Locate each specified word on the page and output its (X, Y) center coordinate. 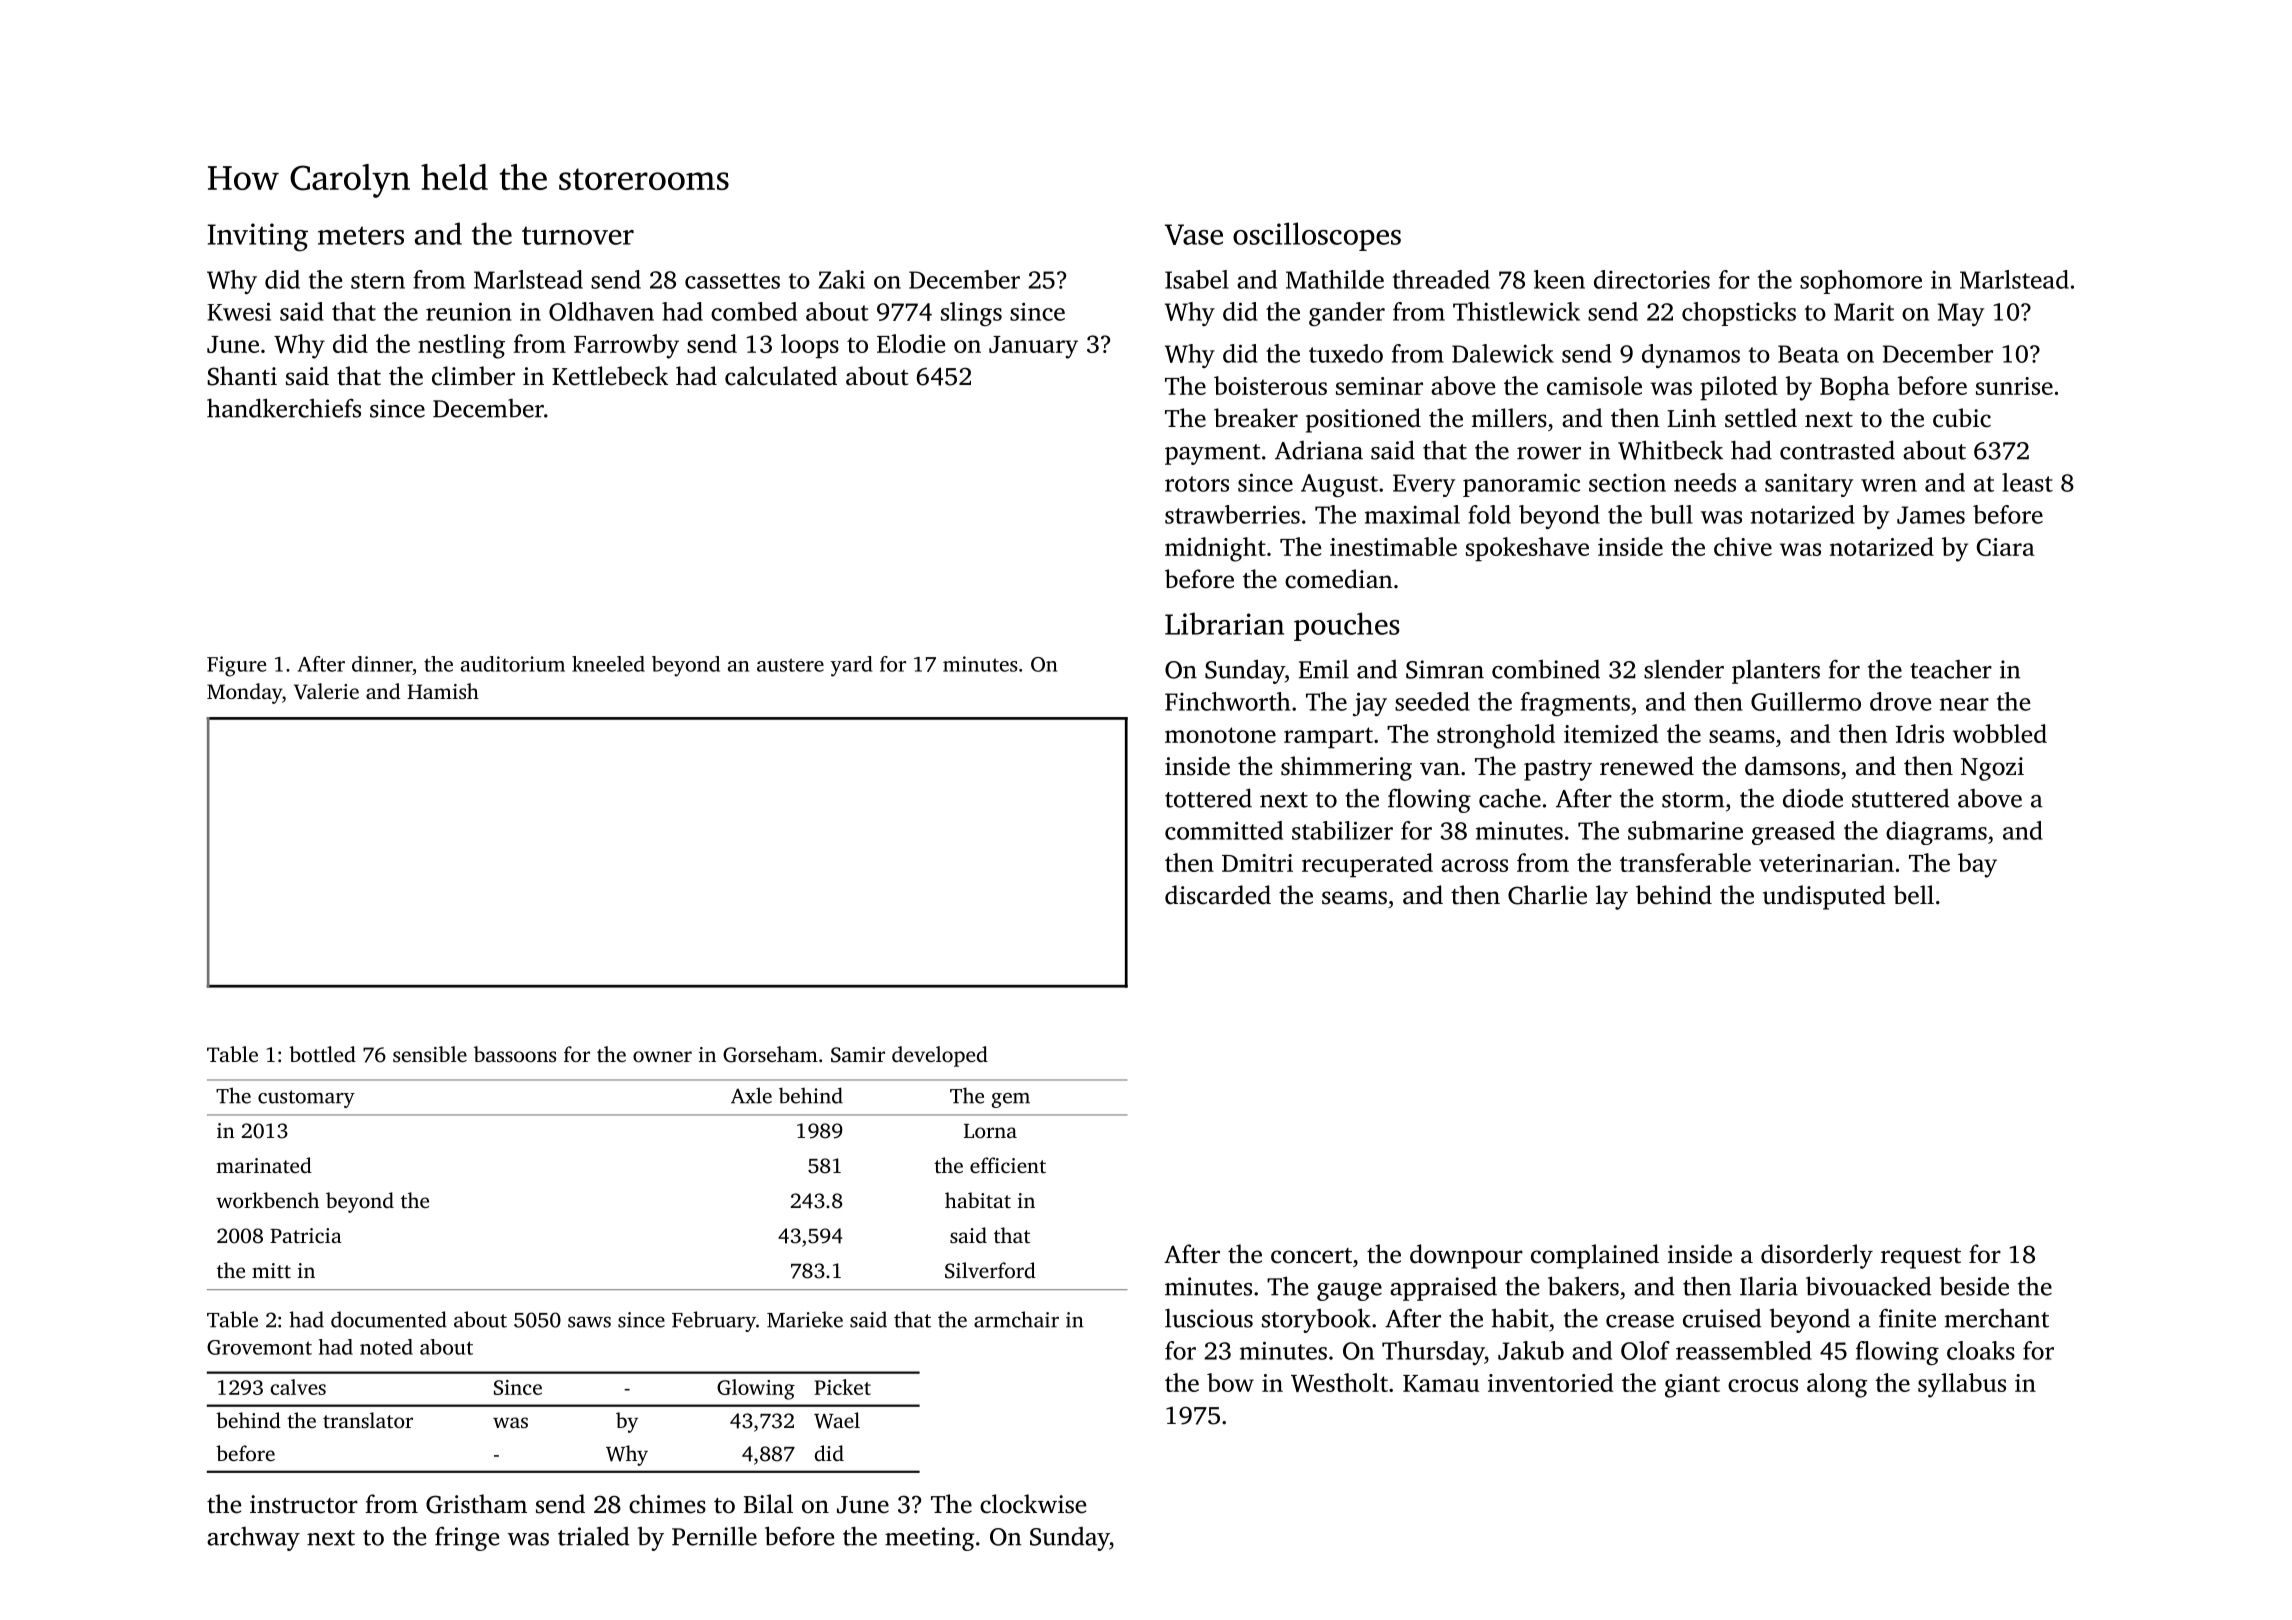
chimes (667, 1504)
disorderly (1817, 1256)
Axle (751, 1095)
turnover (578, 235)
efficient (1008, 1165)
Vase (1194, 234)
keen (1559, 279)
